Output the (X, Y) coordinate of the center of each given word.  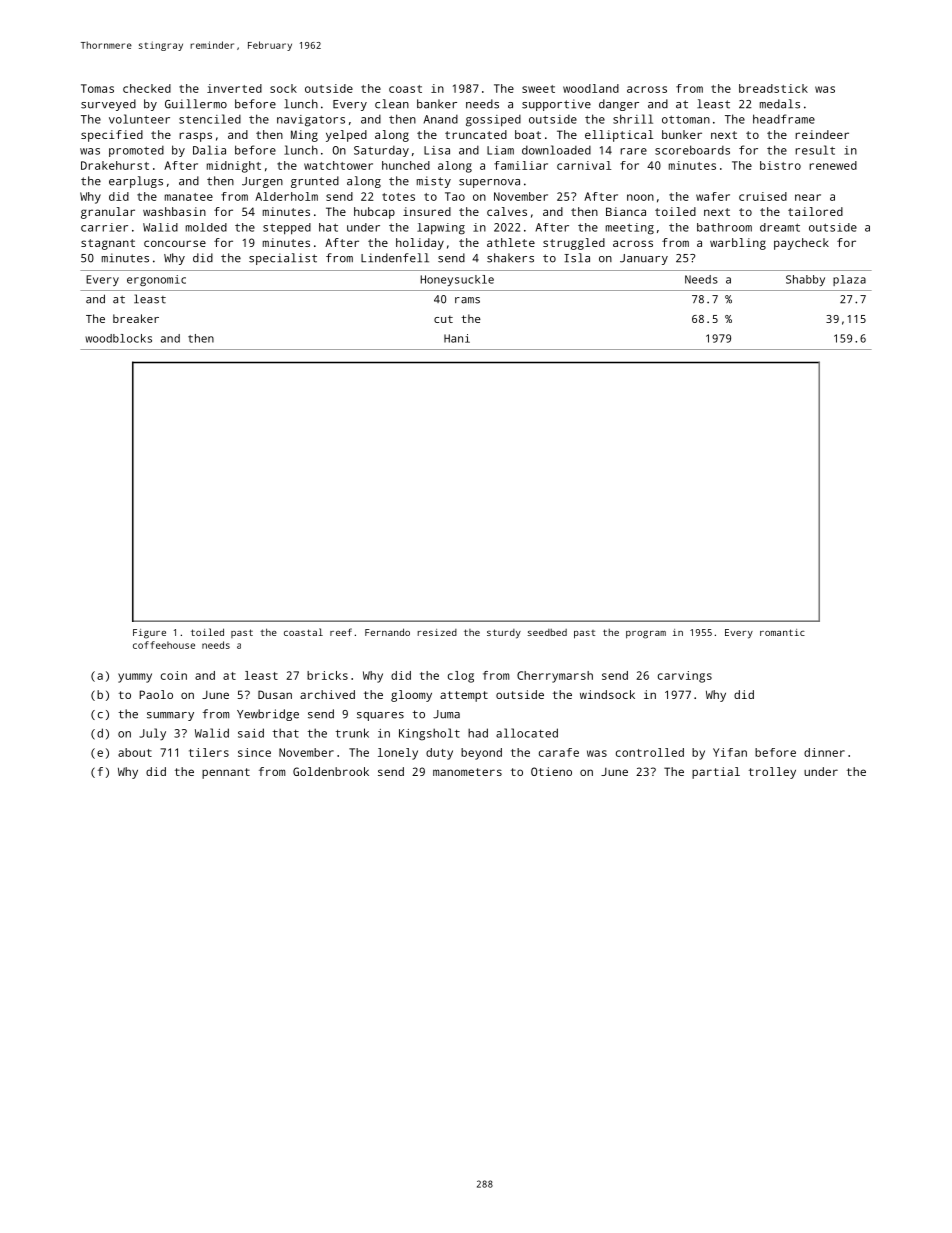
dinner (824, 752)
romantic (782, 632)
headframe (784, 119)
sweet (538, 89)
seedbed (547, 632)
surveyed (108, 105)
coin (174, 675)
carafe (559, 752)
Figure (149, 634)
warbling (738, 244)
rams (467, 300)
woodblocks (118, 338)
